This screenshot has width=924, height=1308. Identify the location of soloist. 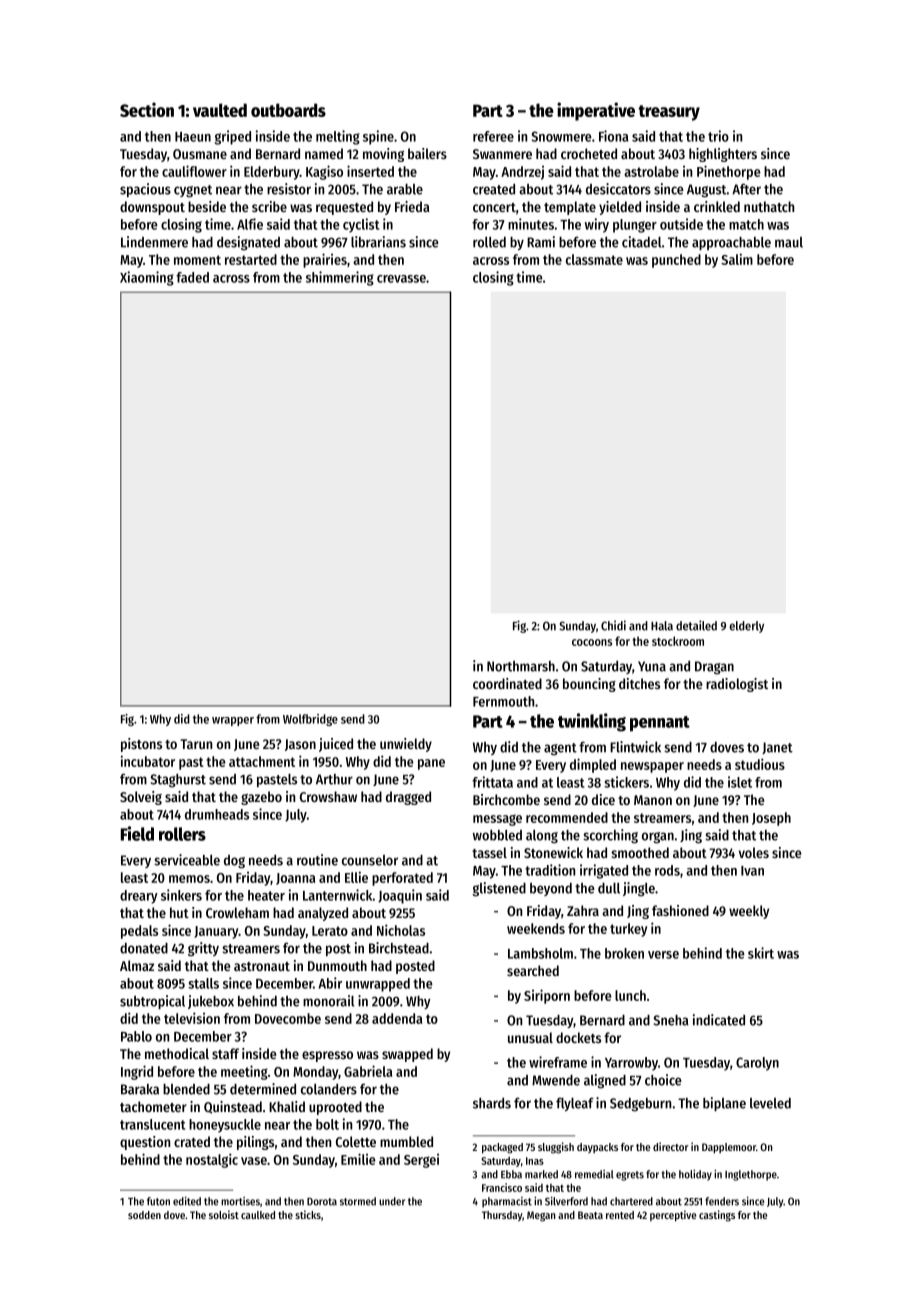
(224, 1214).
